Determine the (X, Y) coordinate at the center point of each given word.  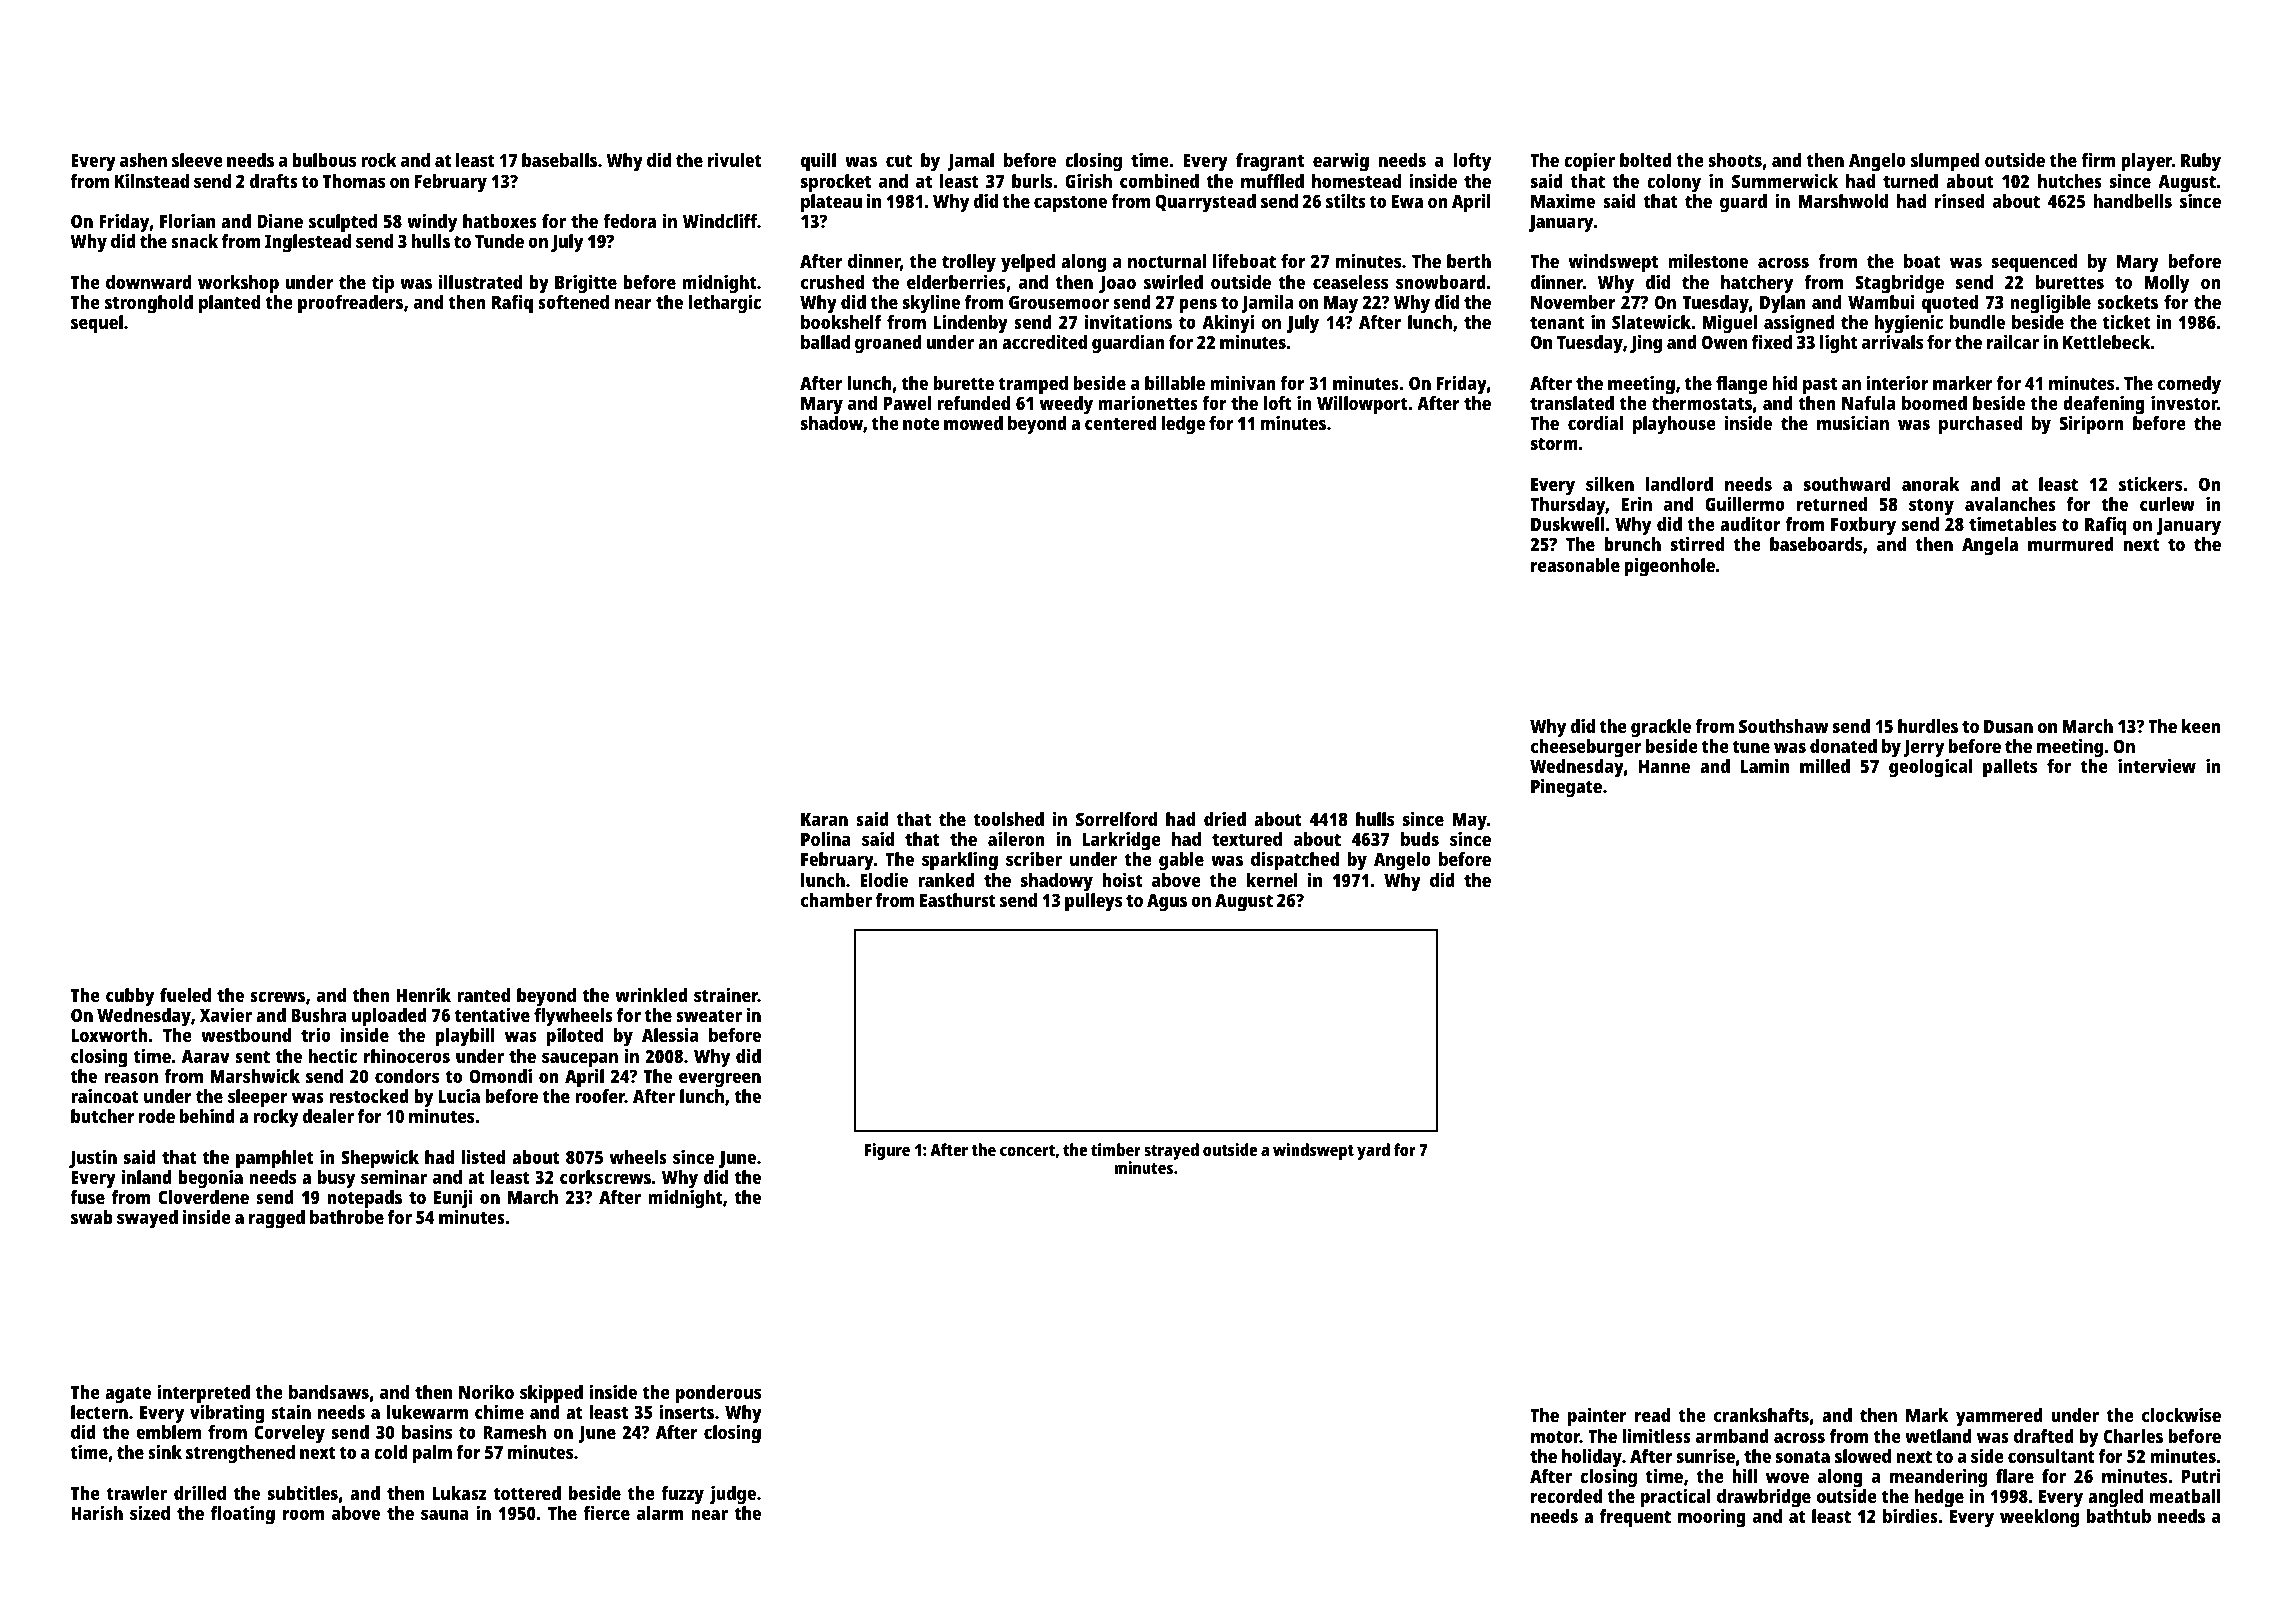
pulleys (1093, 902)
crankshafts (1761, 1415)
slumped (1945, 162)
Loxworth (109, 1035)
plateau (831, 203)
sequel (97, 324)
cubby (130, 997)
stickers (2150, 484)
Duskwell (1567, 524)
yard (1373, 1151)
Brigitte (586, 284)
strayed (1171, 1151)
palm (432, 1454)
